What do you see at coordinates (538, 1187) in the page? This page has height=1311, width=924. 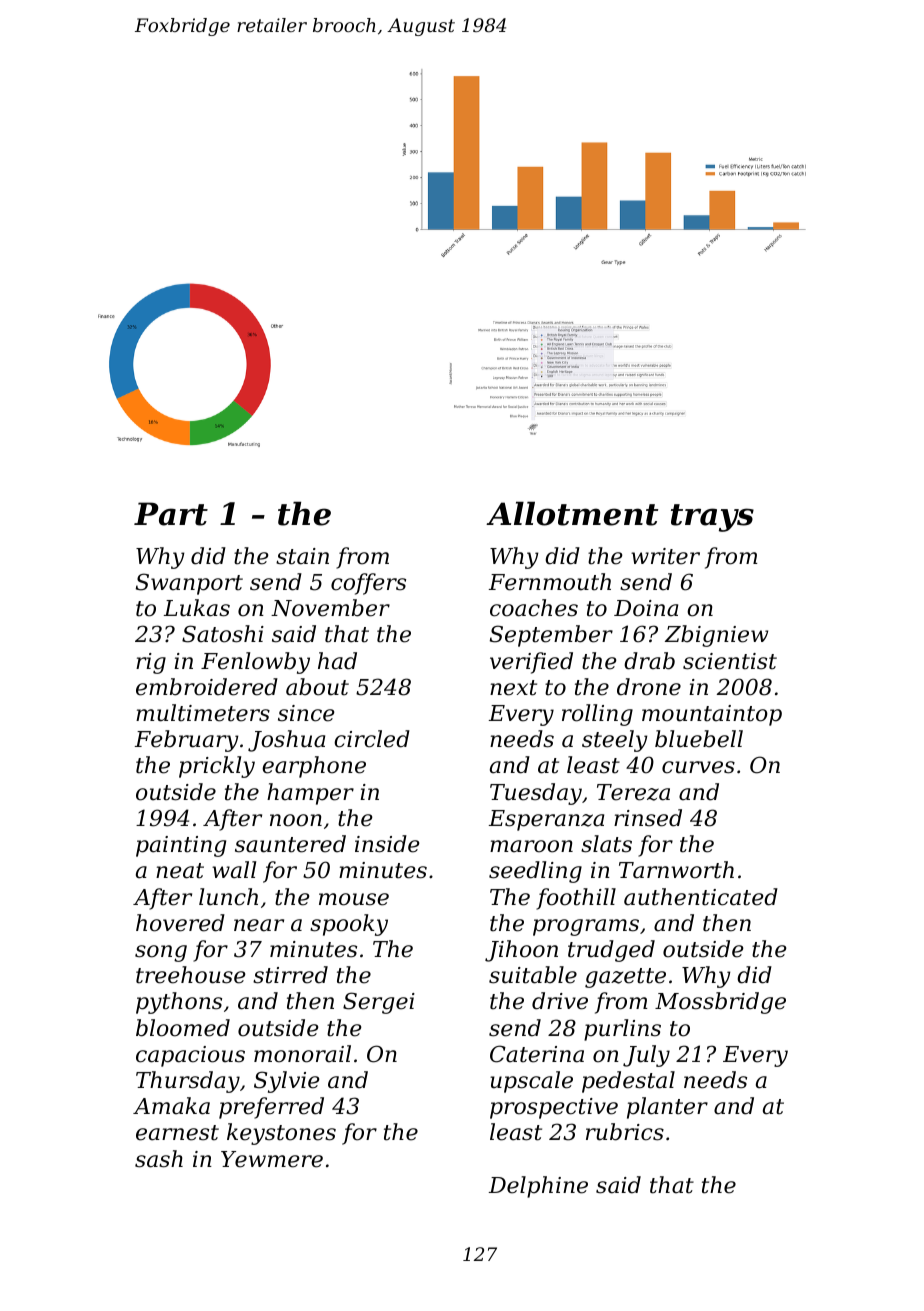 I see `Delphine` at bounding box center [538, 1187].
